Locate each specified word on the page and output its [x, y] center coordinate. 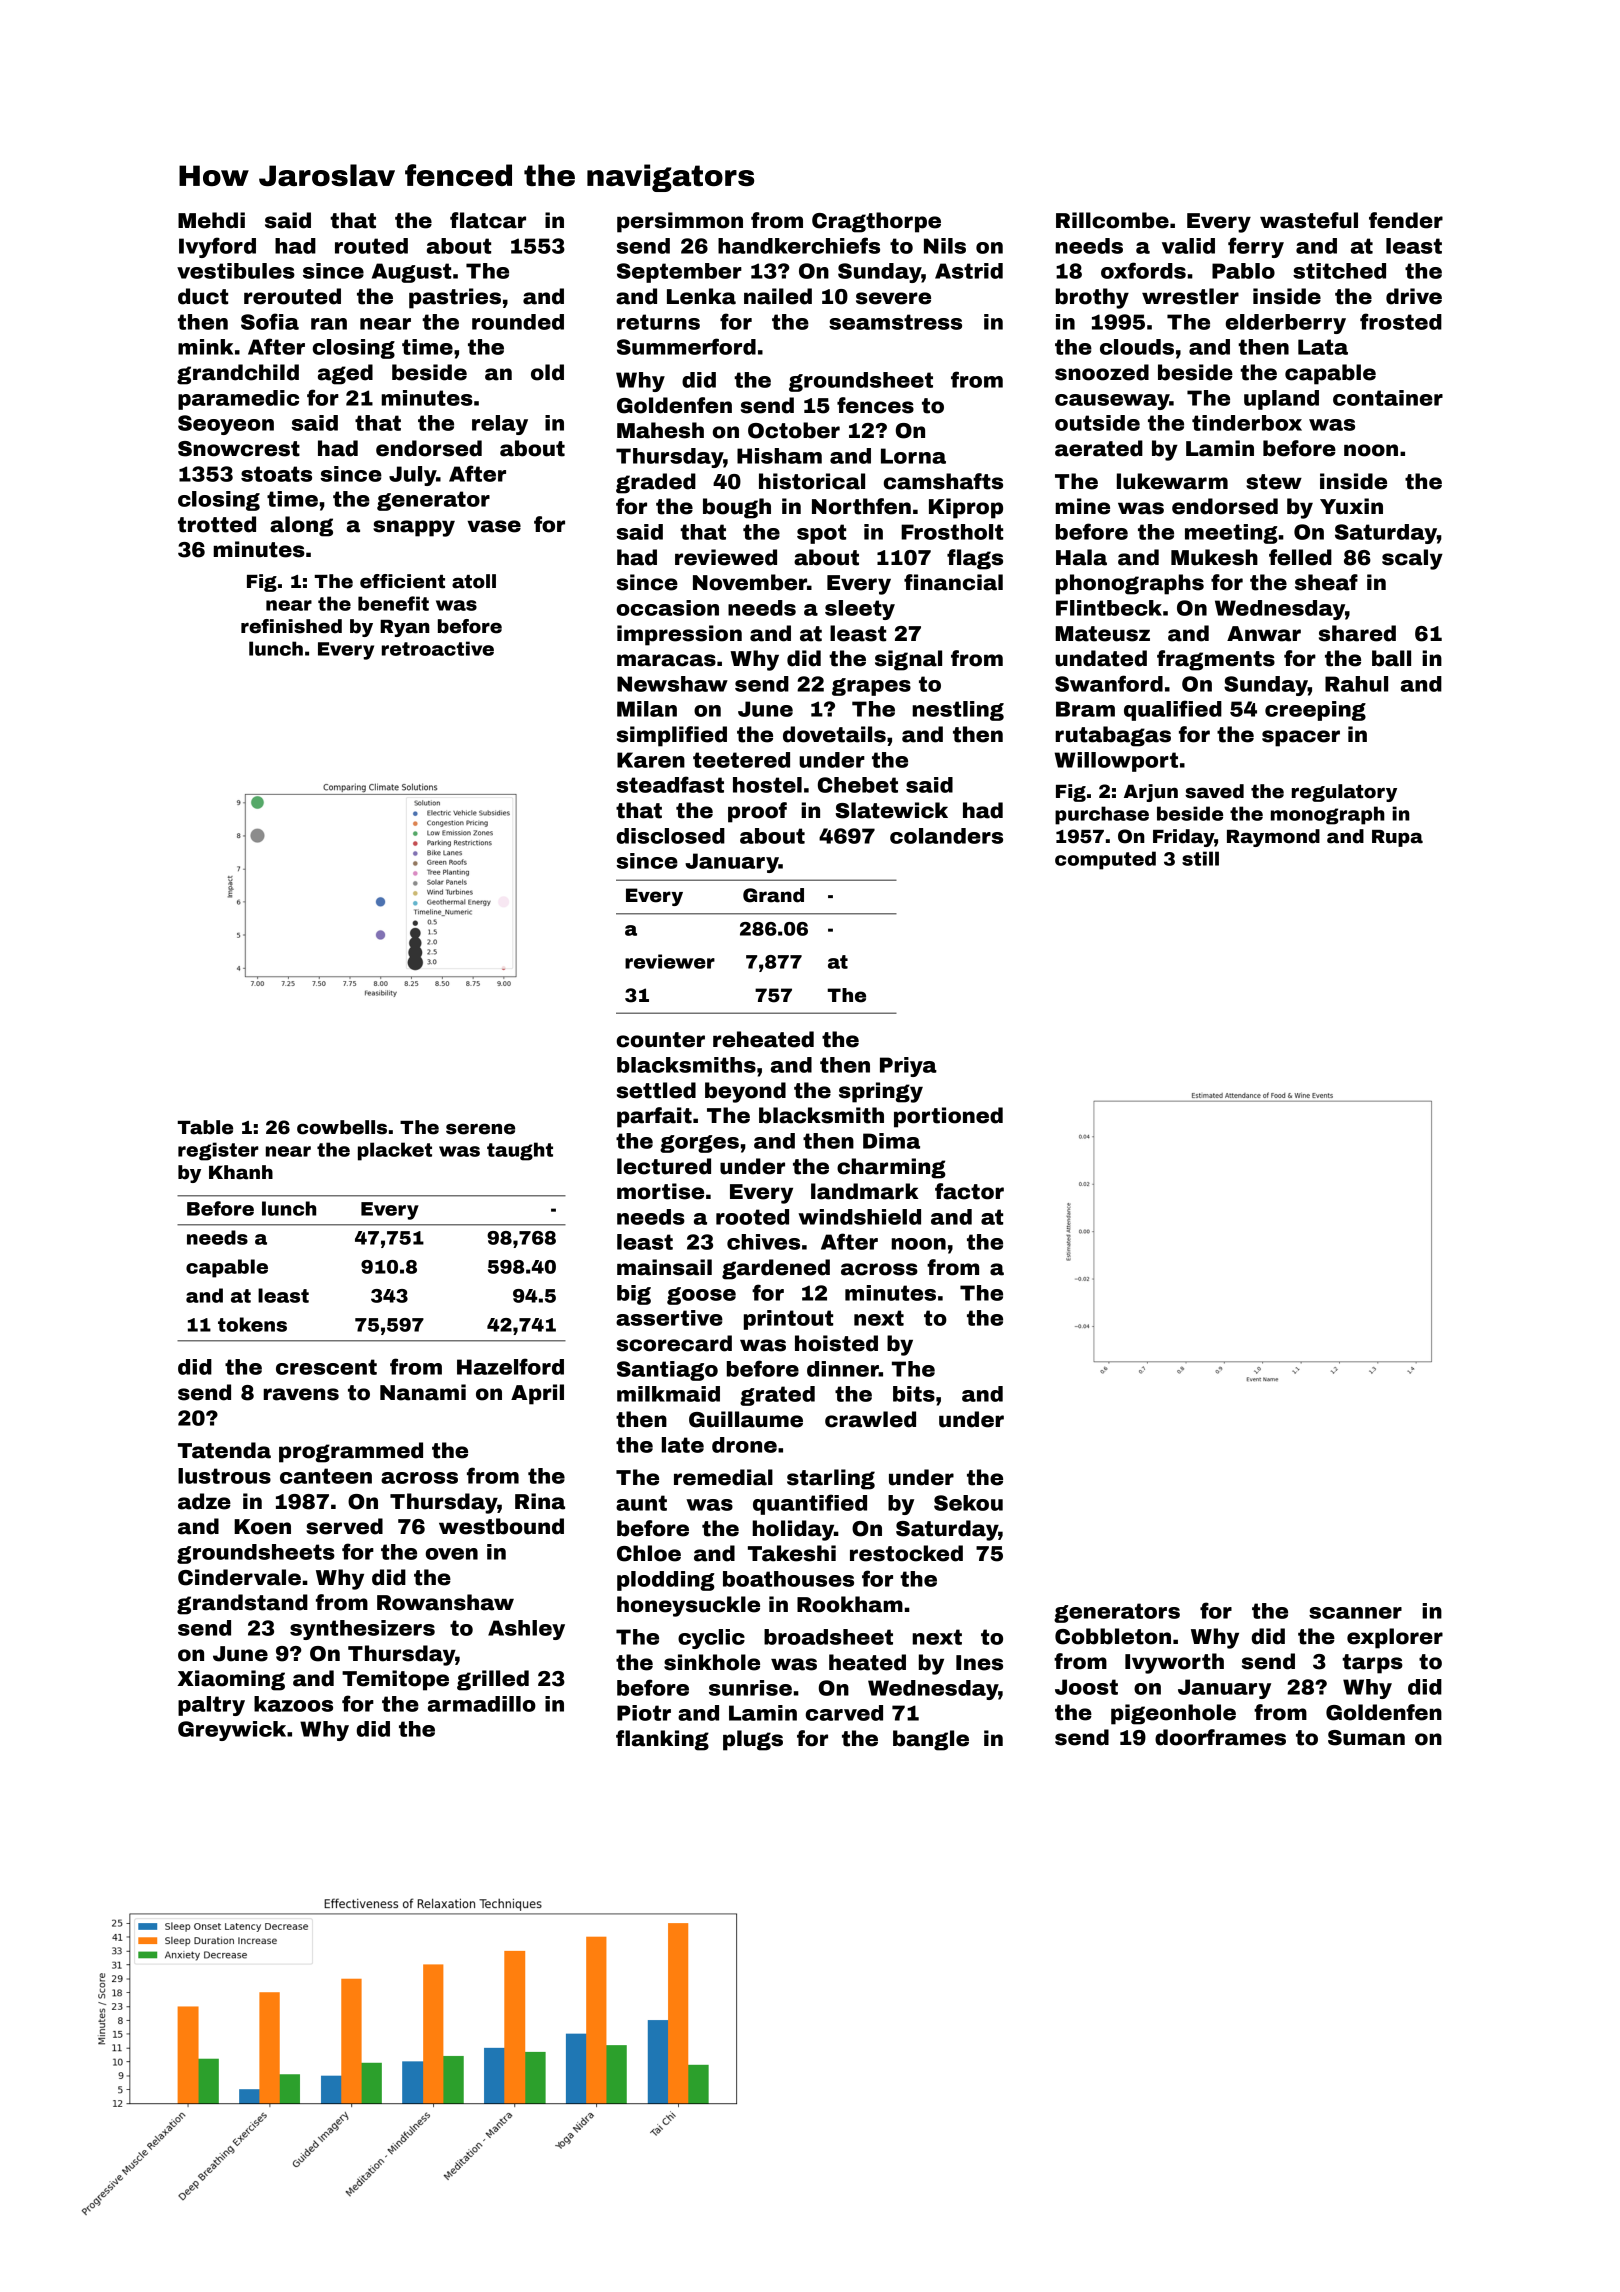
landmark [864, 1191]
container [1388, 398]
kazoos [293, 1704]
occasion [668, 608]
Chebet [858, 785]
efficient [402, 581]
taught [520, 1151]
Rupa [1397, 838]
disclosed [671, 836]
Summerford [686, 346]
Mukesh [1214, 557]
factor [969, 1191]
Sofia [270, 321]
